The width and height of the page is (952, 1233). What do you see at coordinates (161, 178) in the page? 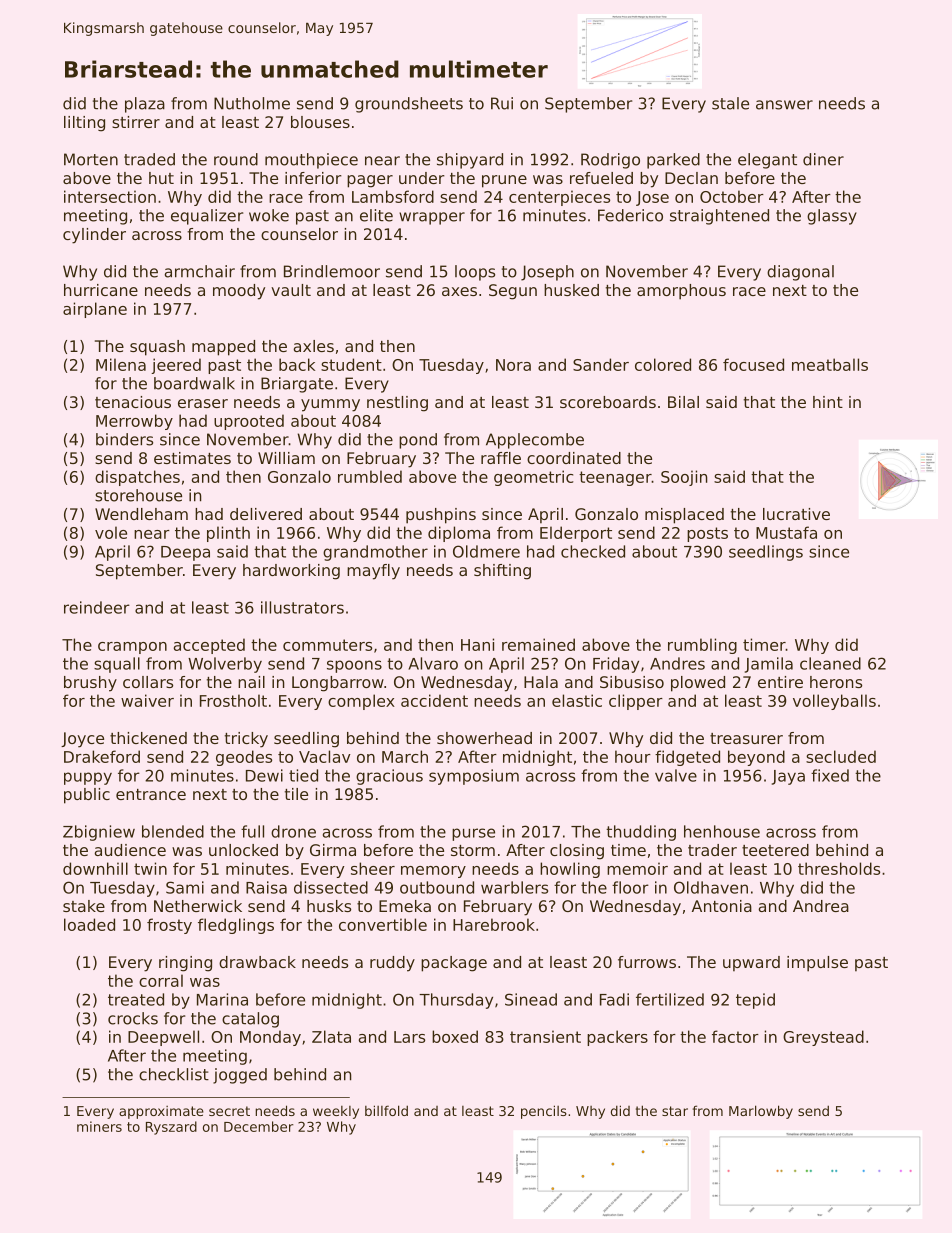
I see `hut` at bounding box center [161, 178].
